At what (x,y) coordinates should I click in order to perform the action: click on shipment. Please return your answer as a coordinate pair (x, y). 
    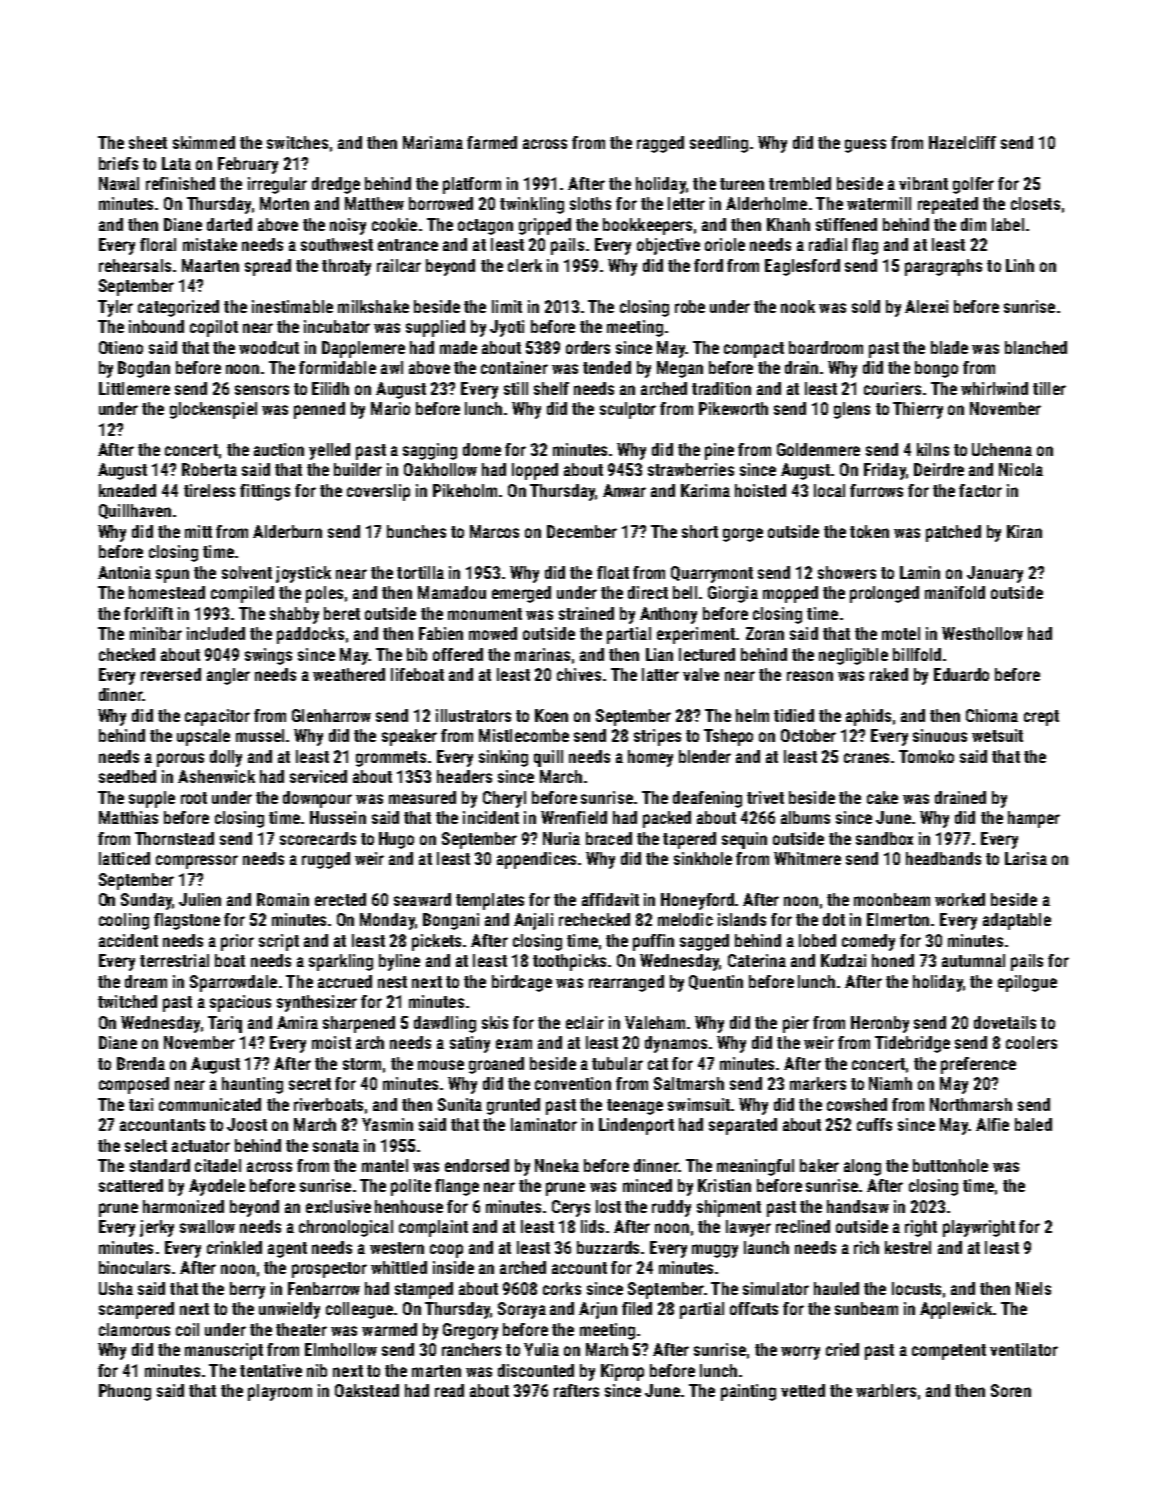
    Looking at the image, I should click on (729, 1208).
